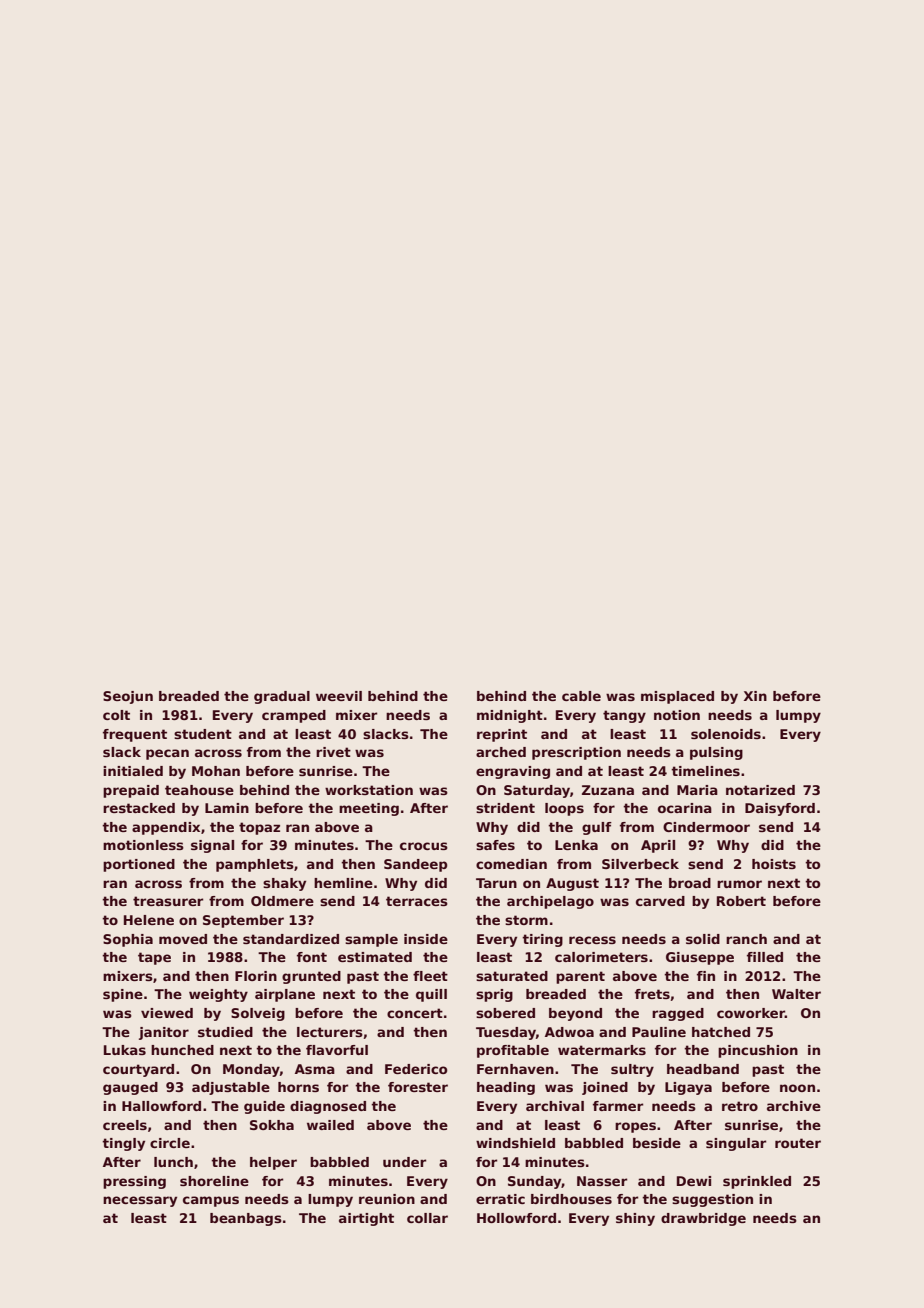 The height and width of the image is (1308, 924). I want to click on Xin, so click(755, 696).
